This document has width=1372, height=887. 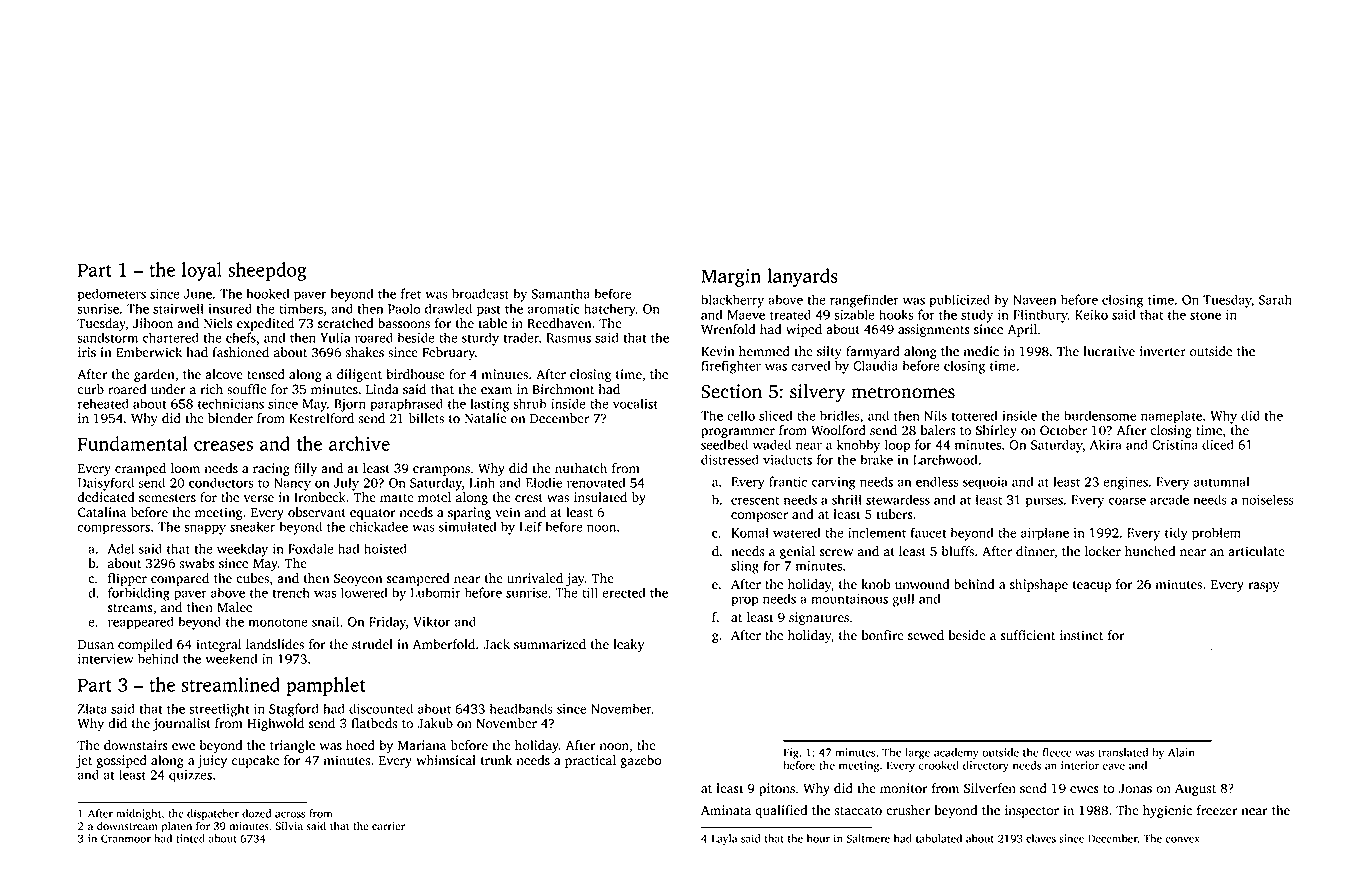 I want to click on signatures, so click(x=819, y=618).
